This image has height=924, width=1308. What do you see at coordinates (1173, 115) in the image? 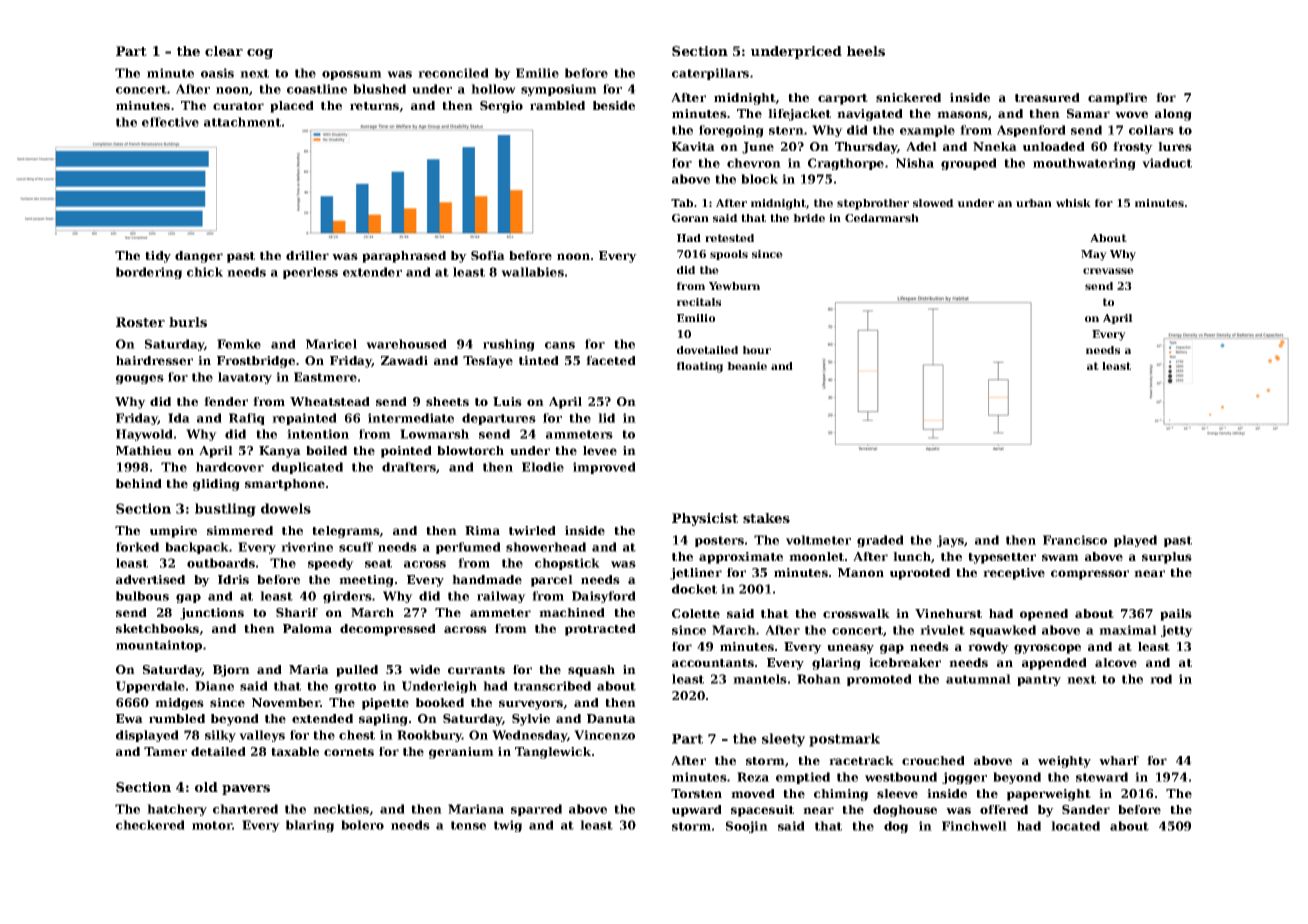
I see `along` at bounding box center [1173, 115].
